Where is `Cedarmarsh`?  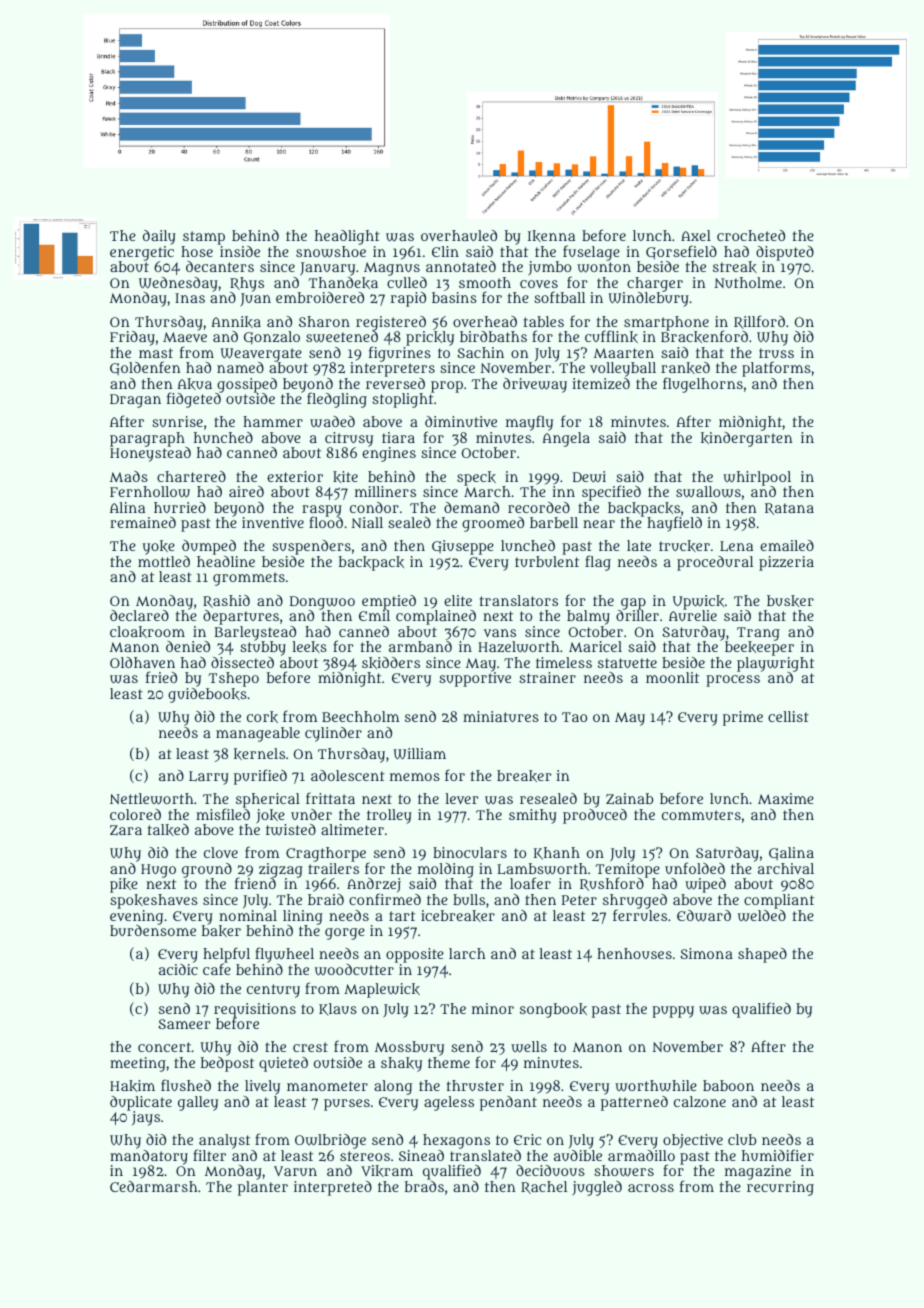
Cedarmarsh is located at coordinates (154, 1186).
